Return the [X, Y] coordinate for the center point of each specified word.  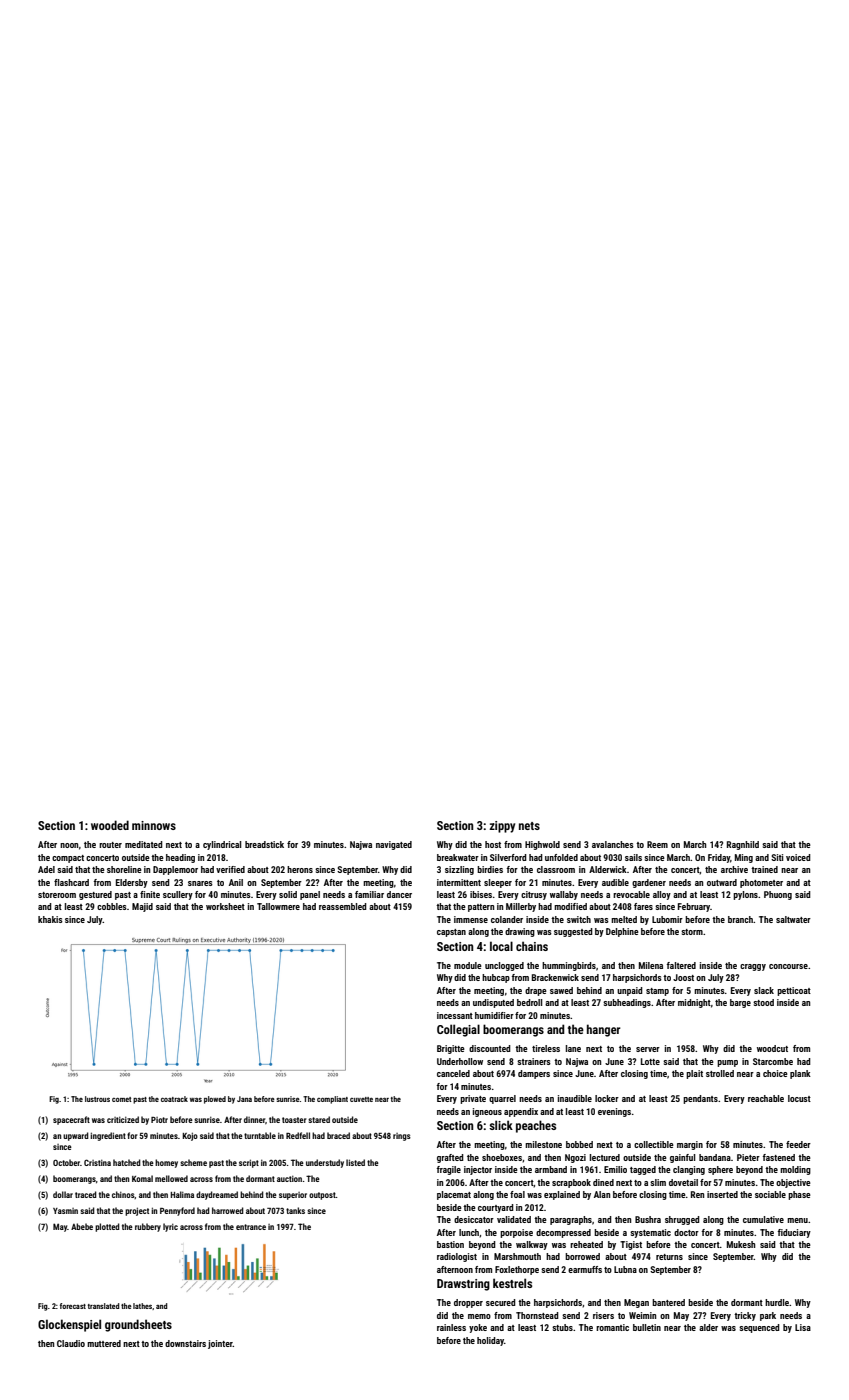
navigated [394, 845]
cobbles [112, 906]
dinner [254, 1119]
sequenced [759, 1328]
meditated [144, 844]
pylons [745, 895]
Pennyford [177, 1211]
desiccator [474, 1219]
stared [319, 1119]
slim [658, 1182]
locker [607, 1098]
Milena [651, 965]
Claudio [71, 1343]
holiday [490, 1341]
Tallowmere [278, 906]
